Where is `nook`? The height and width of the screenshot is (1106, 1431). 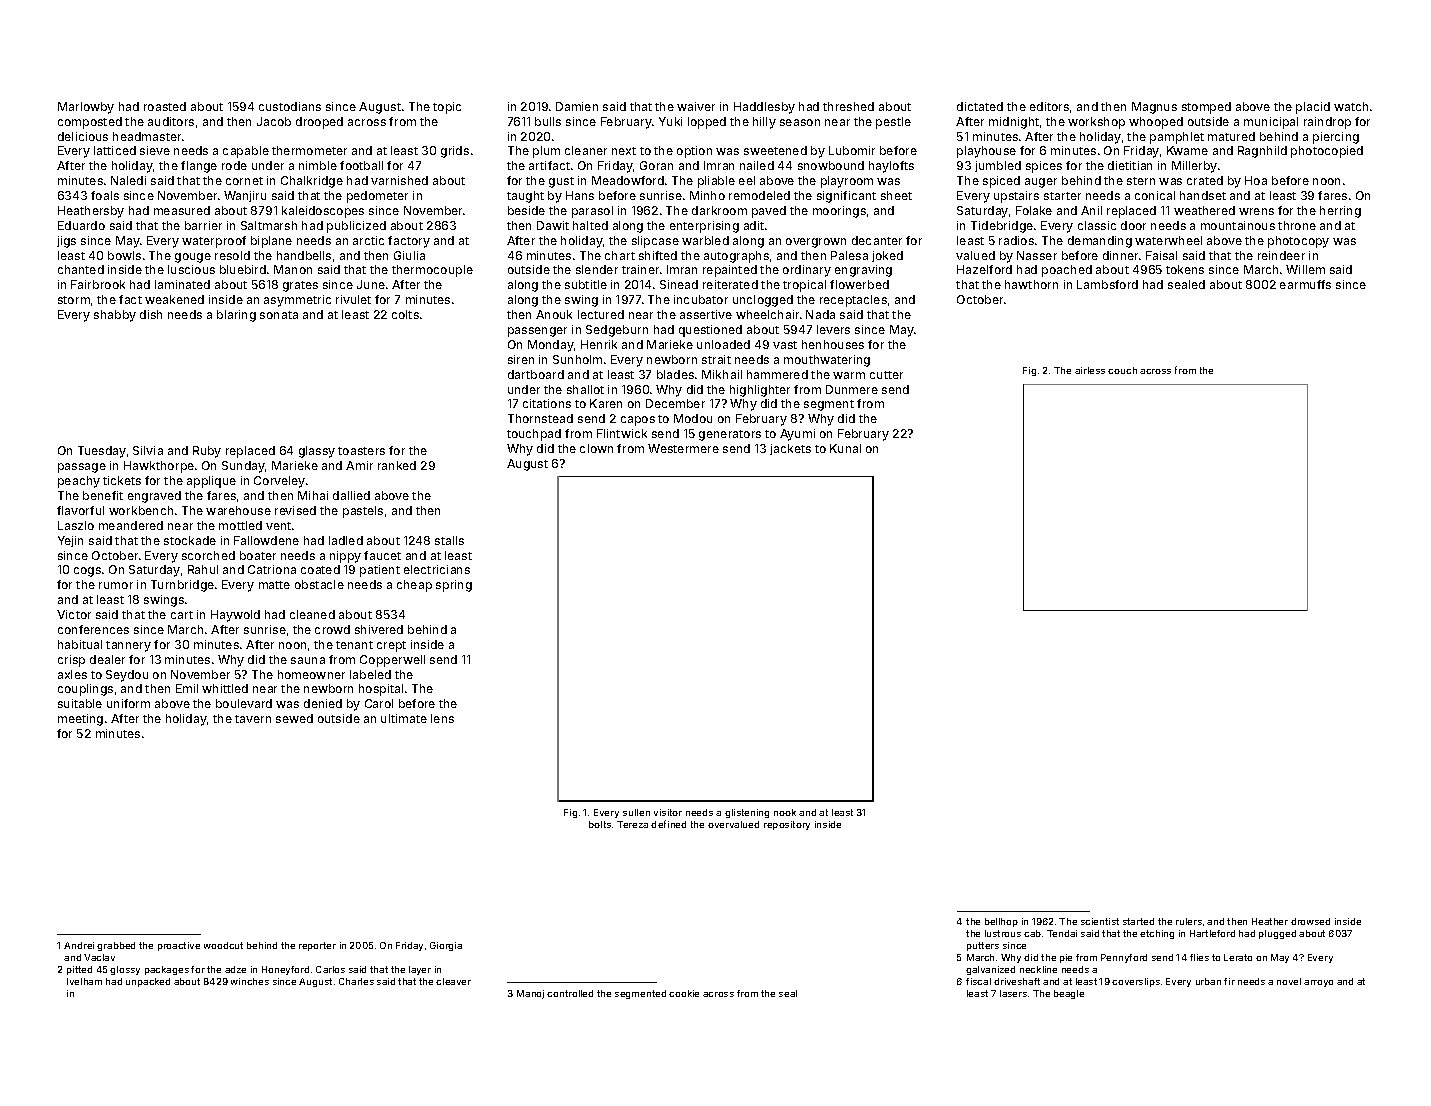
nook is located at coordinates (785, 812).
